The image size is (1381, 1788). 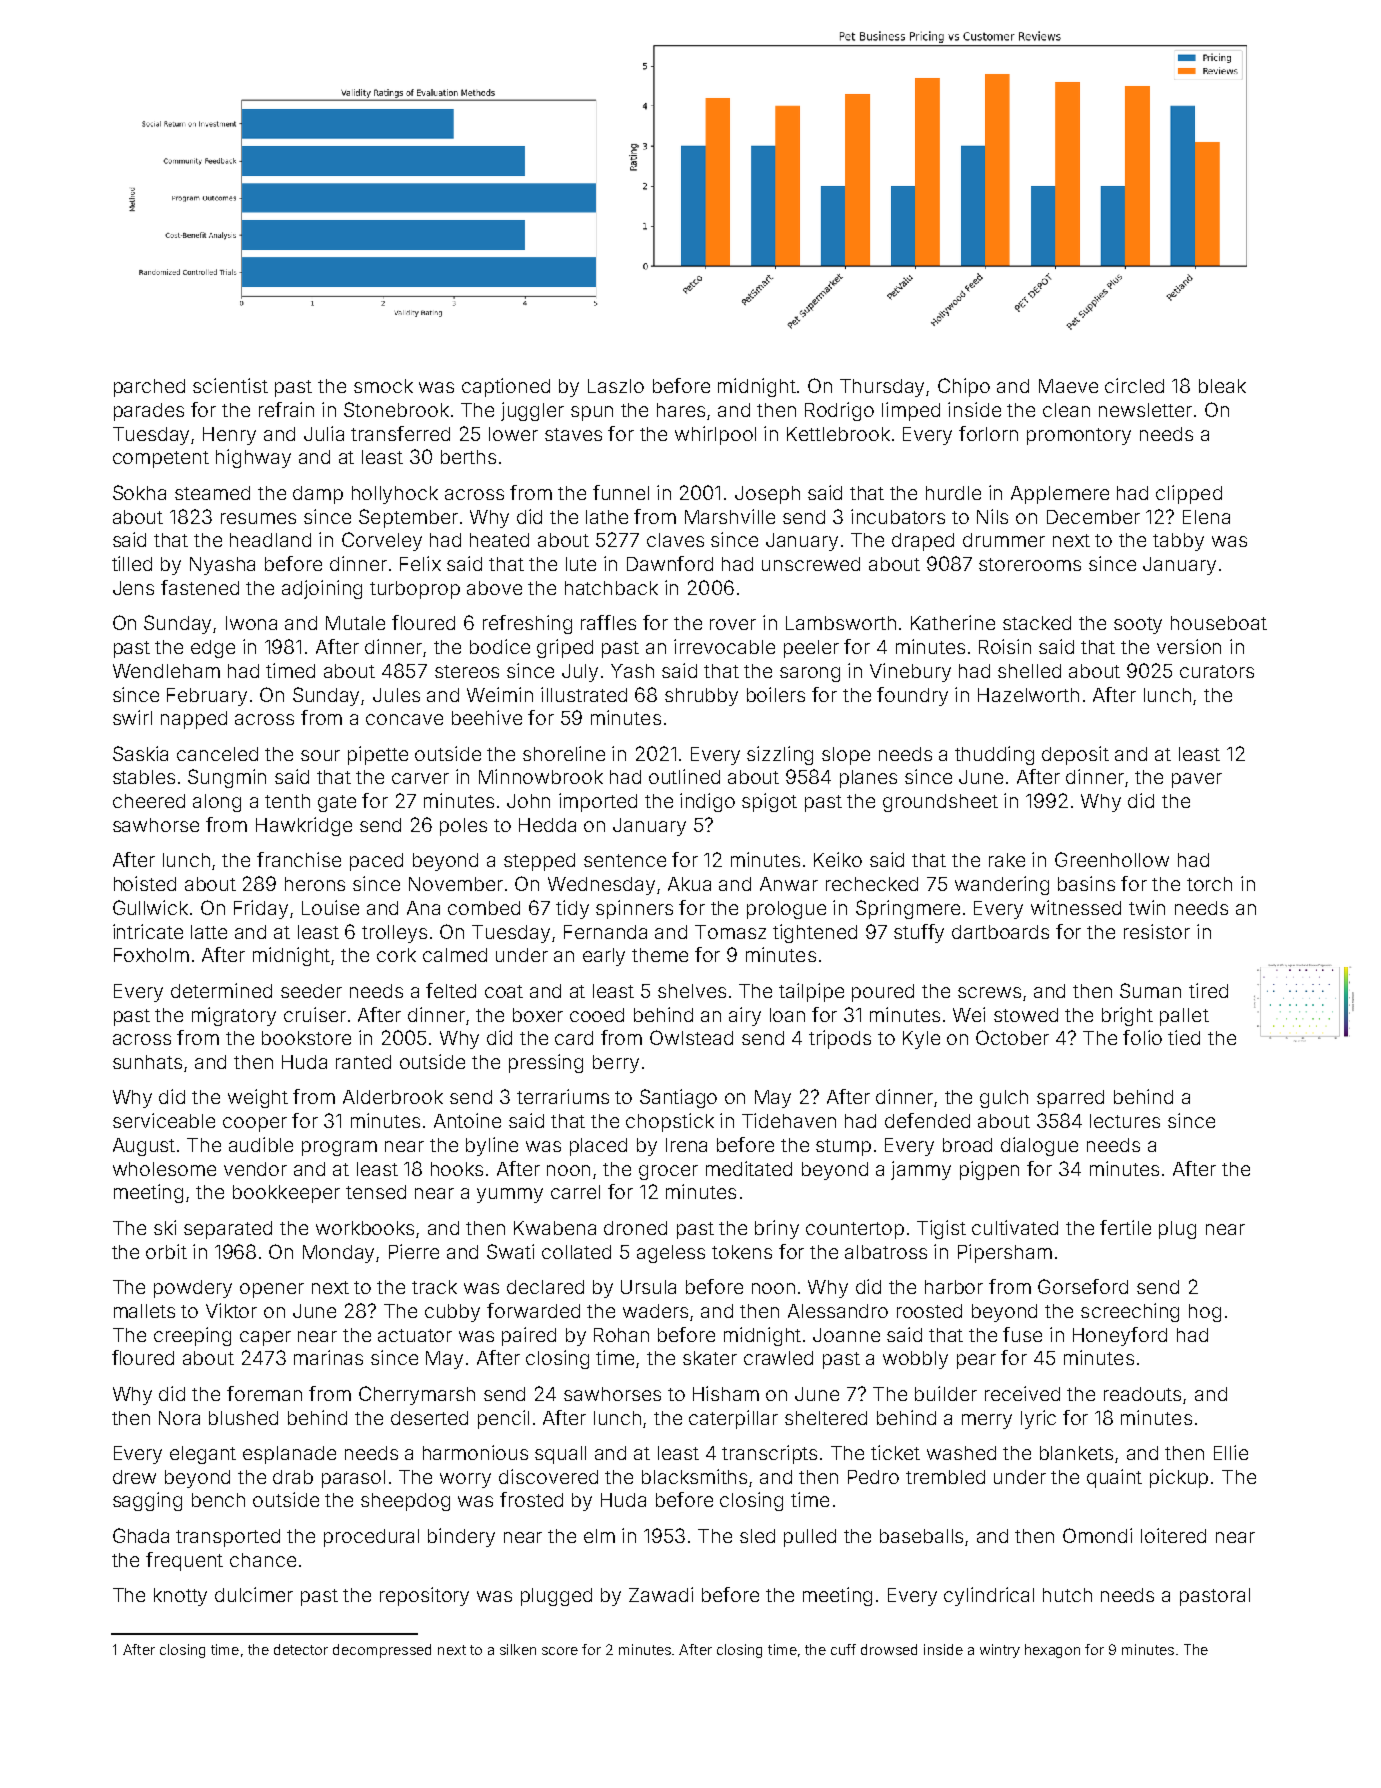 I want to click on washed, so click(x=961, y=1453).
